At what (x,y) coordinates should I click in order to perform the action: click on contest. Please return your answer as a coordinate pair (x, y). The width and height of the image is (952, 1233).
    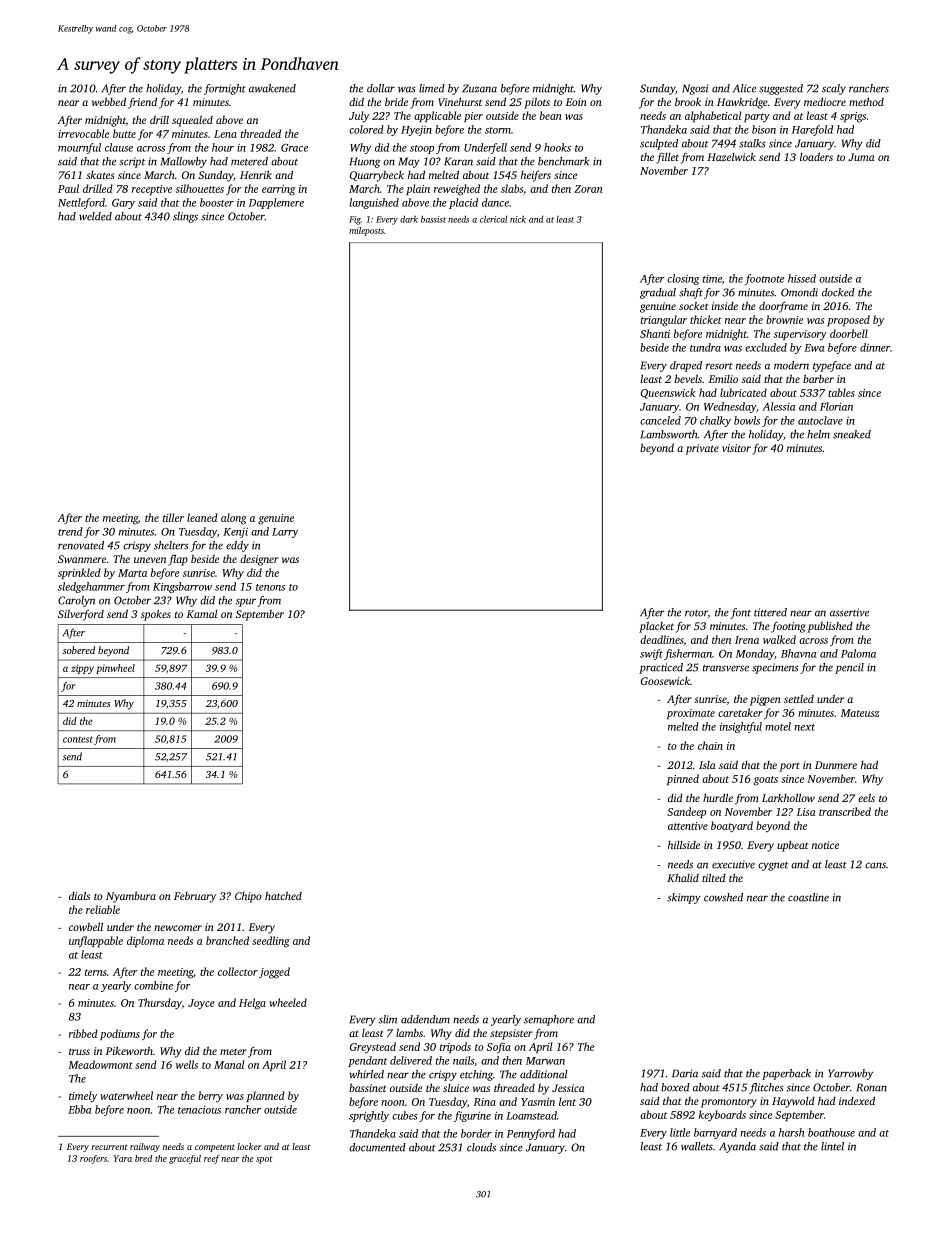
    Looking at the image, I should click on (78, 739).
